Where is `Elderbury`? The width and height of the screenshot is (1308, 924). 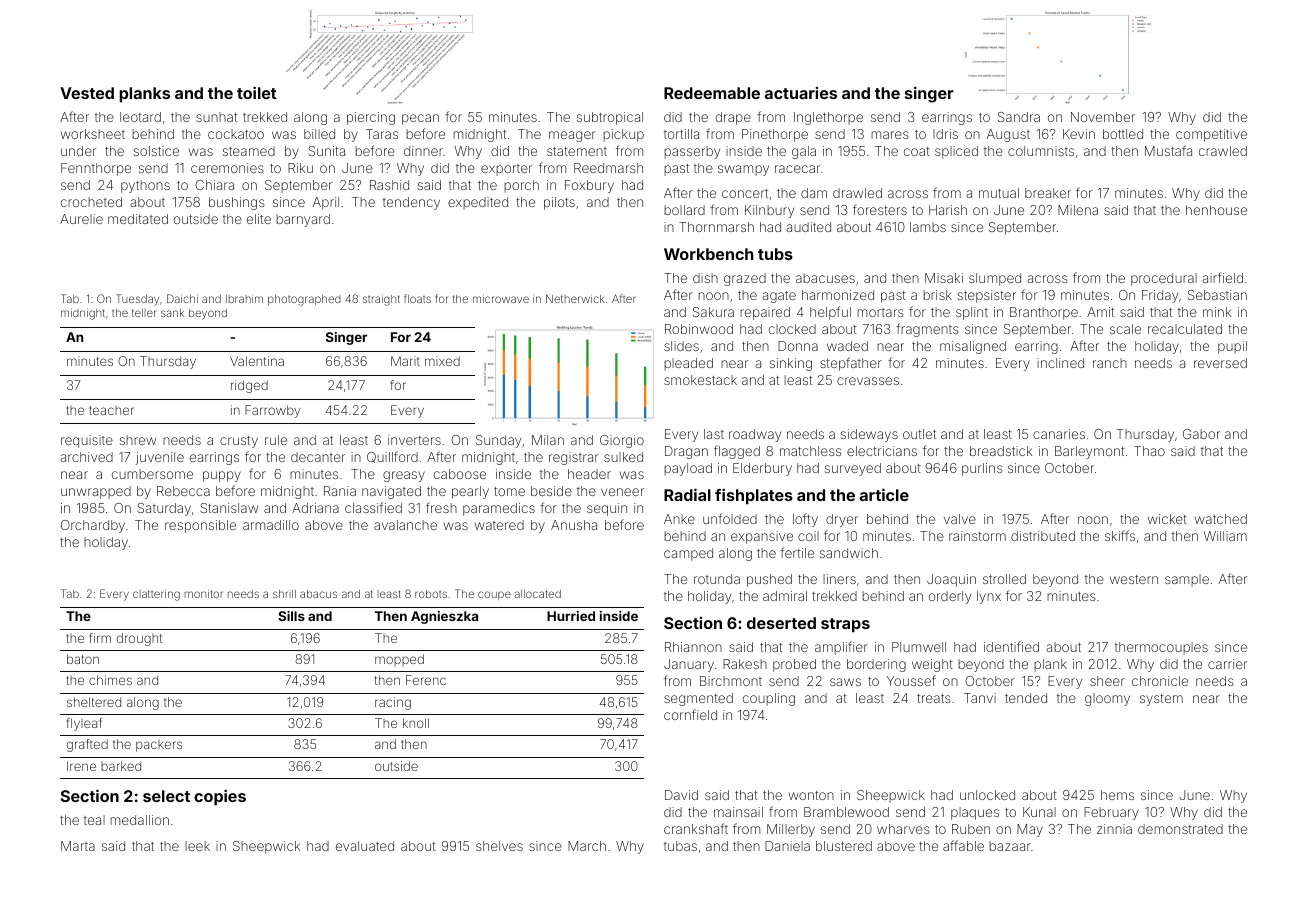
Elderbury is located at coordinates (762, 469).
